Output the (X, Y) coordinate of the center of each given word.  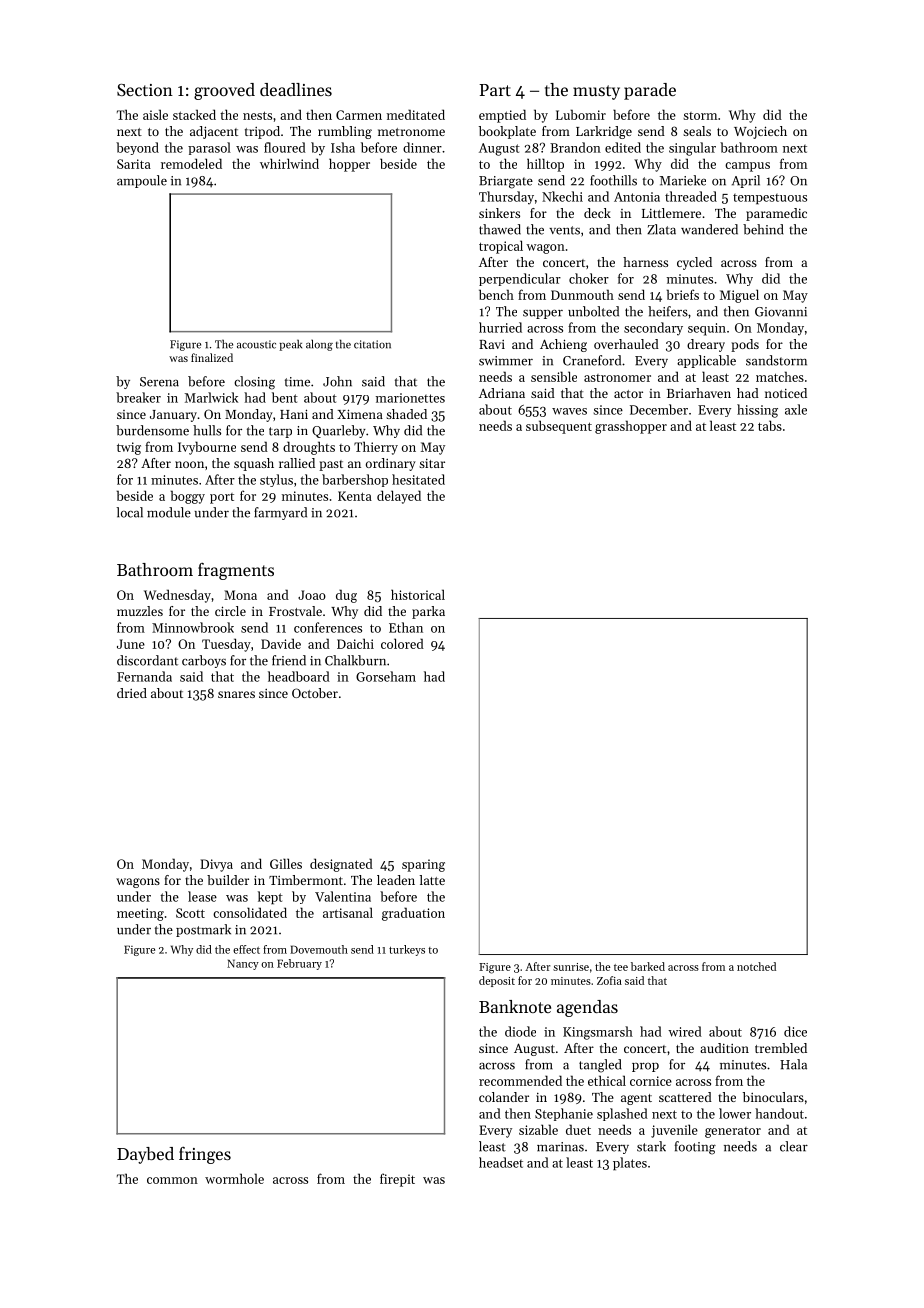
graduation (413, 914)
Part (495, 90)
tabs (770, 425)
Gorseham (386, 676)
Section (145, 90)
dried (132, 693)
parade (650, 91)
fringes (205, 1155)
